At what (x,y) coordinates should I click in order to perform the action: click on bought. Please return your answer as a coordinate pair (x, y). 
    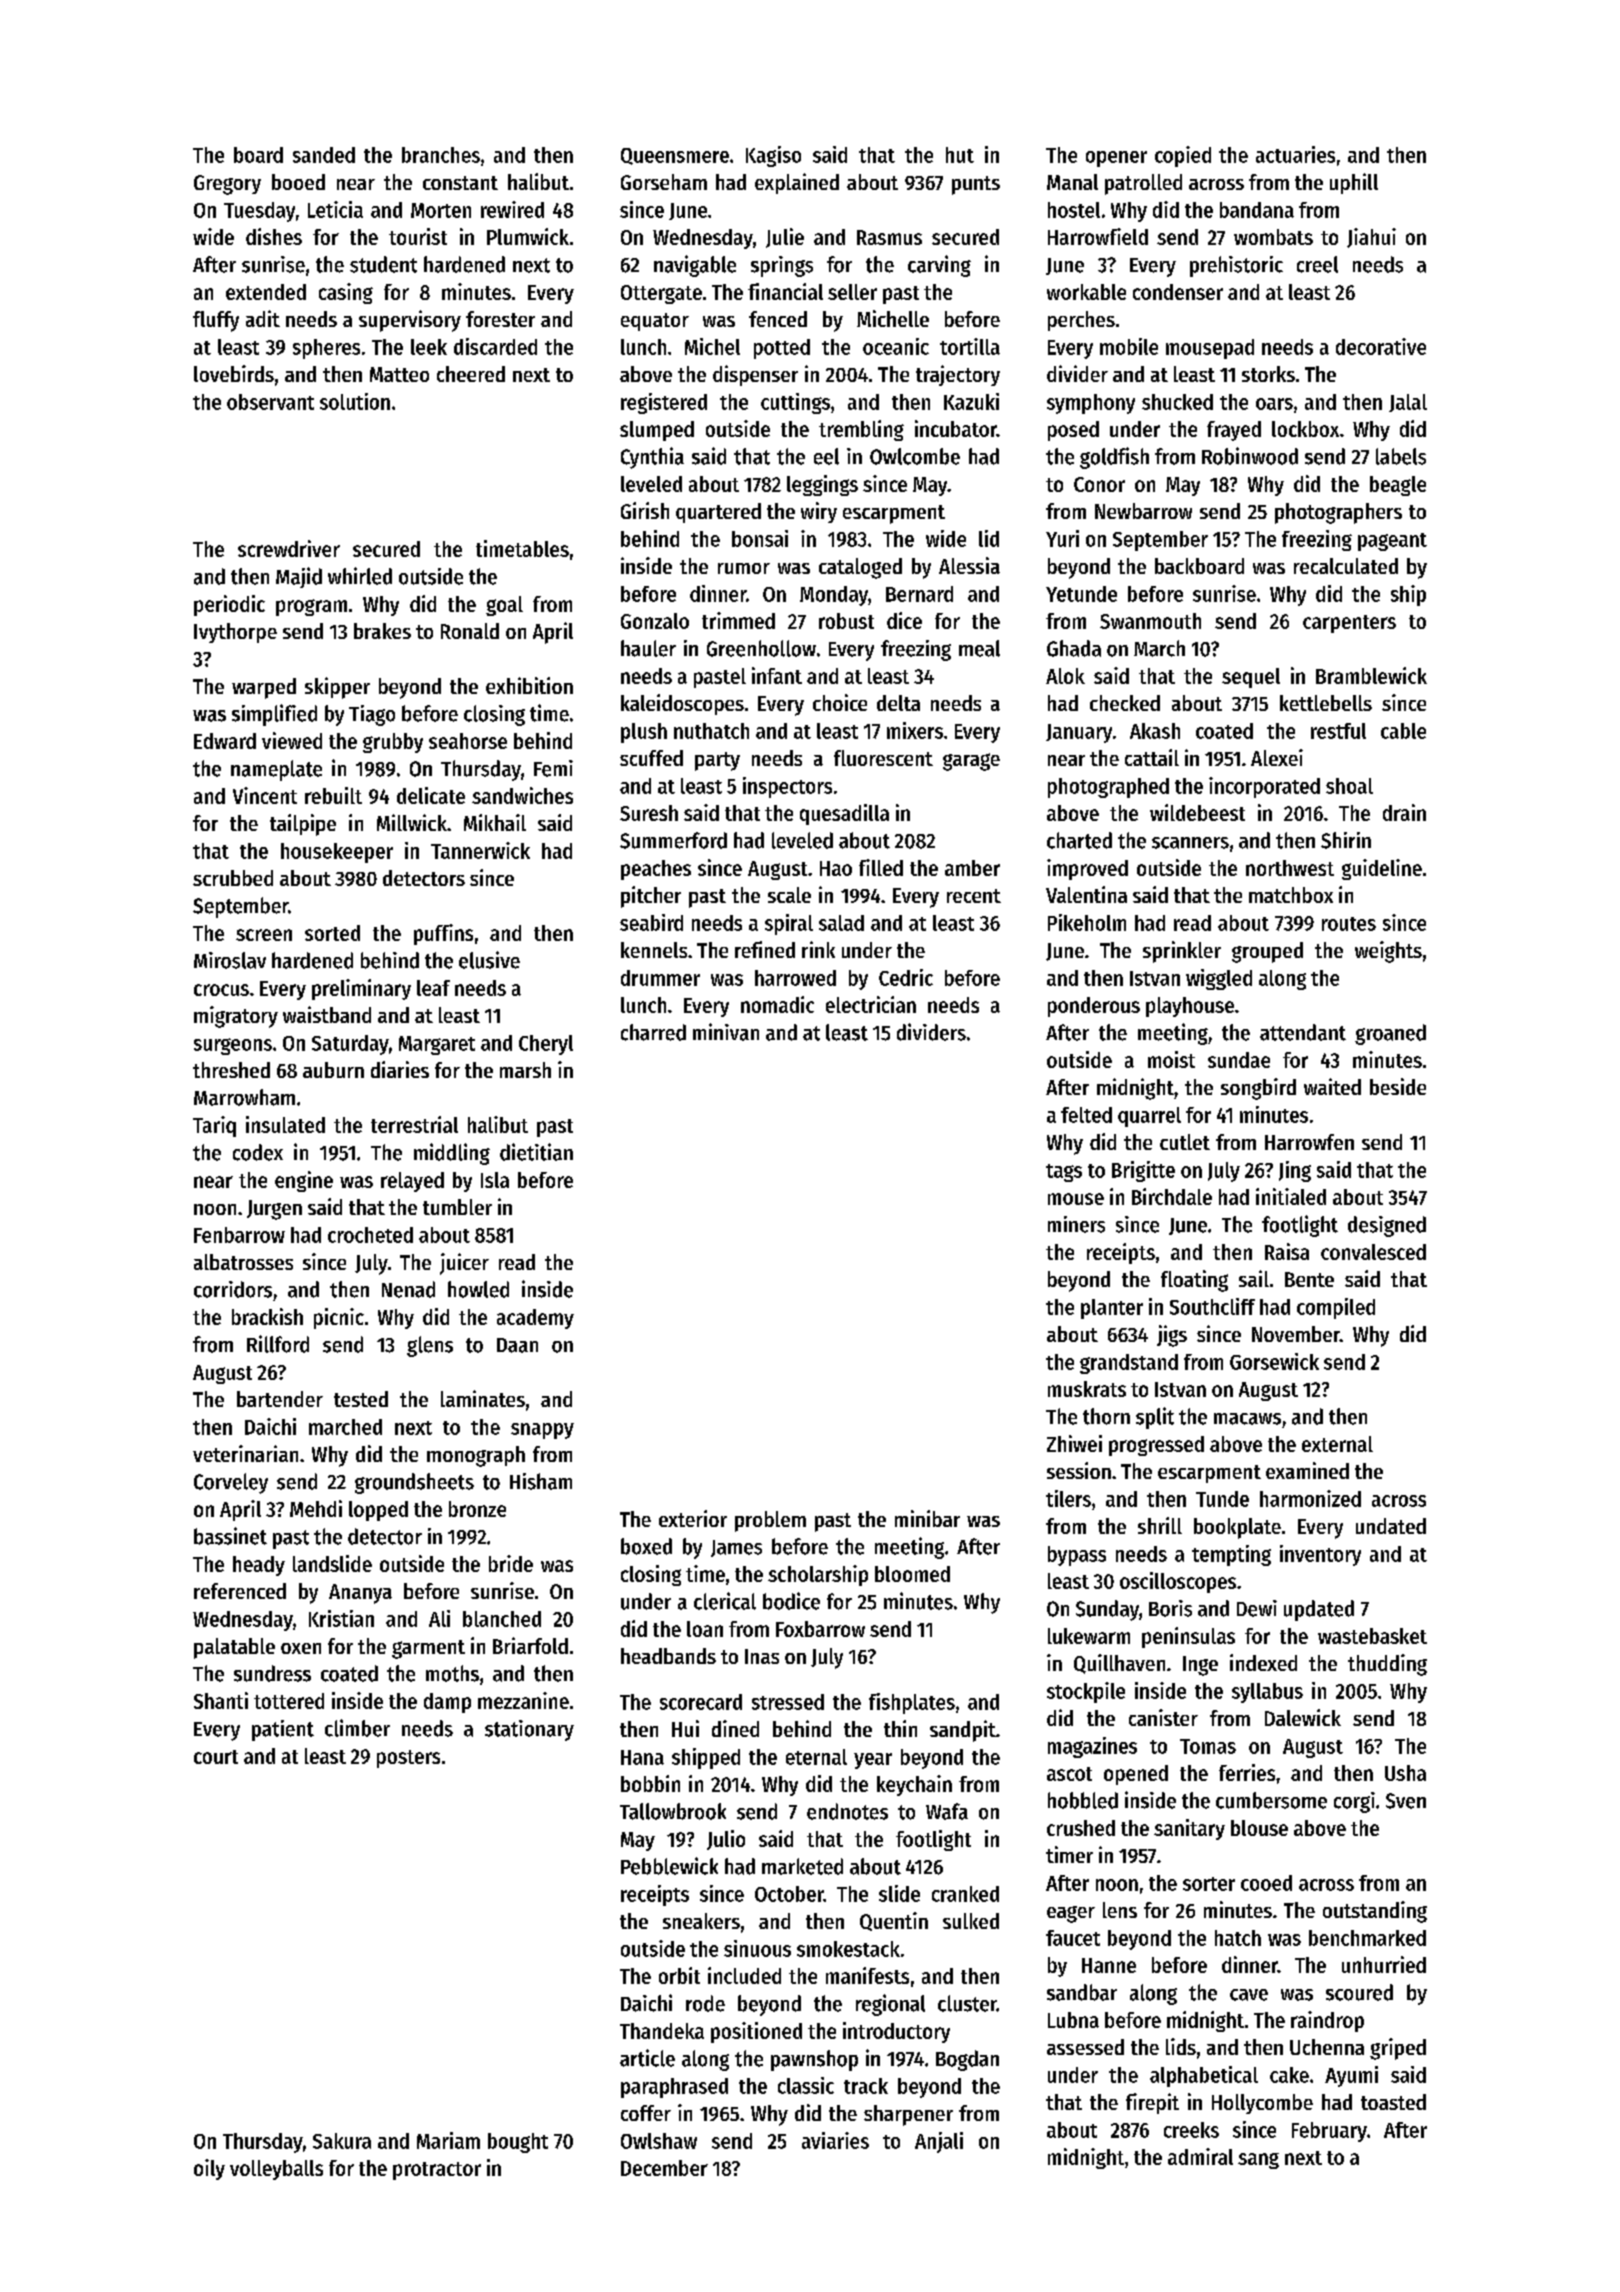
    Looking at the image, I should click on (518, 2143).
